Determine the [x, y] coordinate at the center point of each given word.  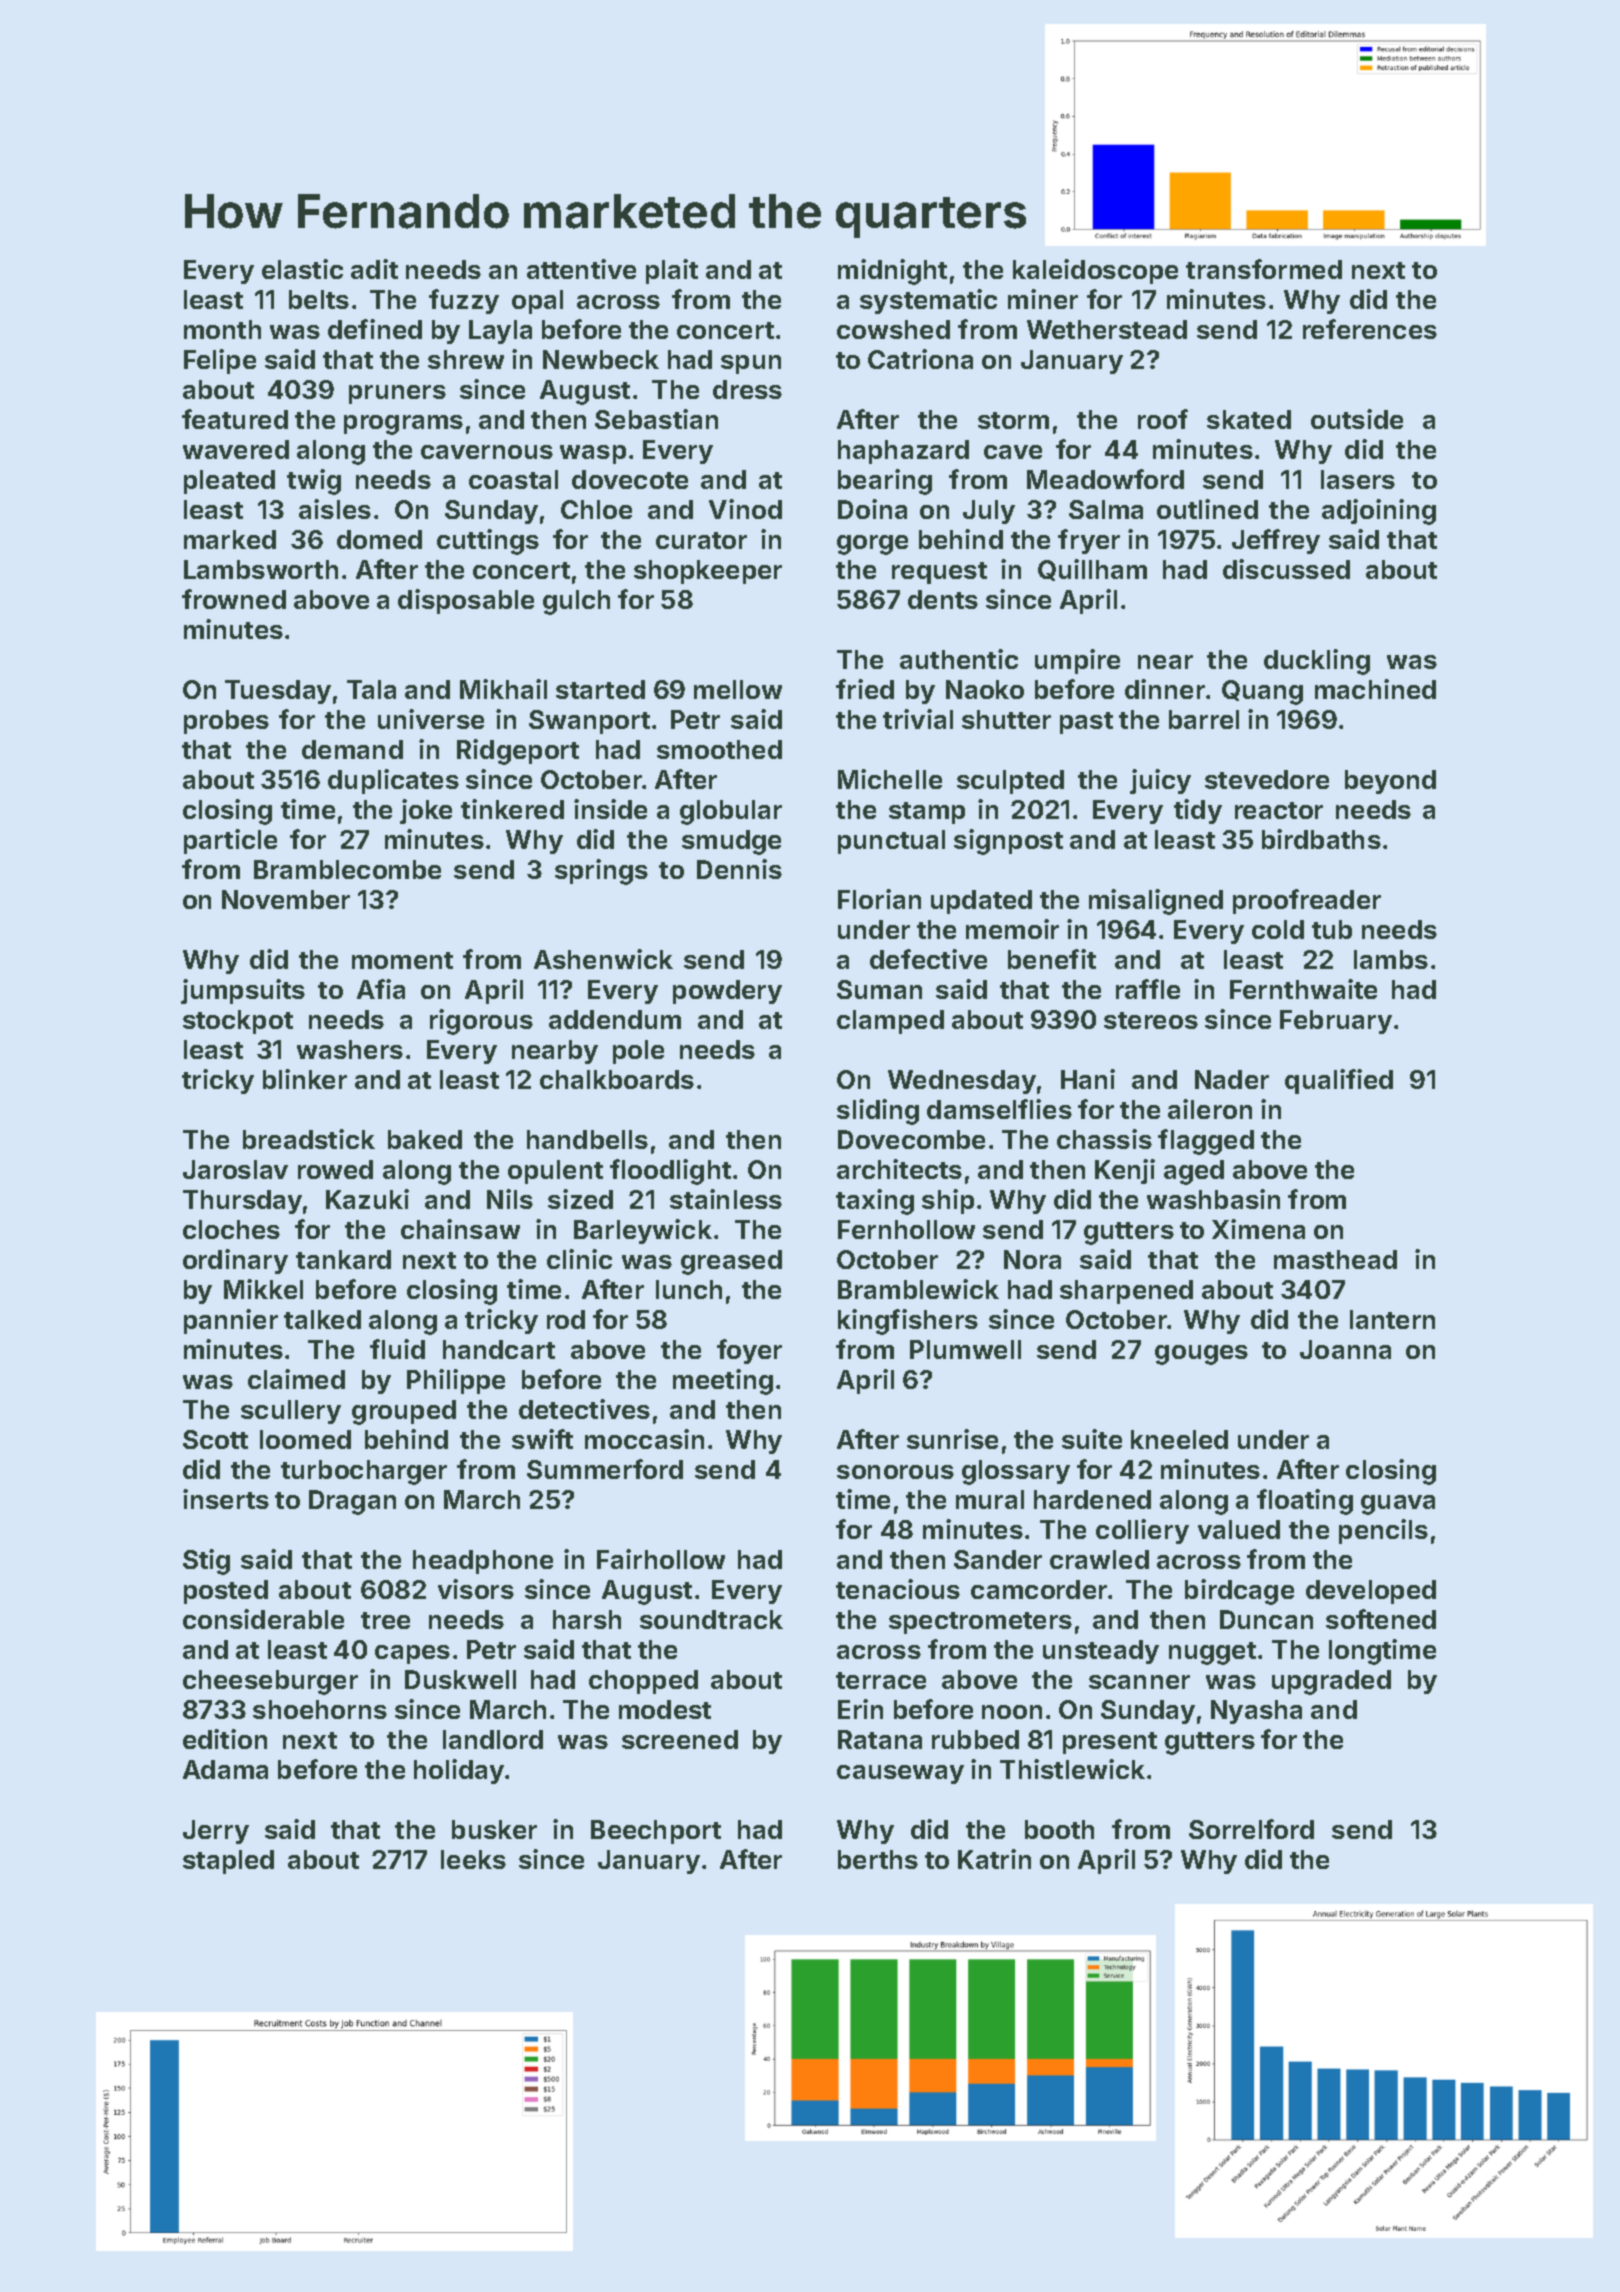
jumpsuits [243, 991]
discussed [1286, 569]
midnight [892, 272]
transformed [1264, 269]
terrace [881, 1680]
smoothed [719, 749]
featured [235, 419]
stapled [228, 1862]
